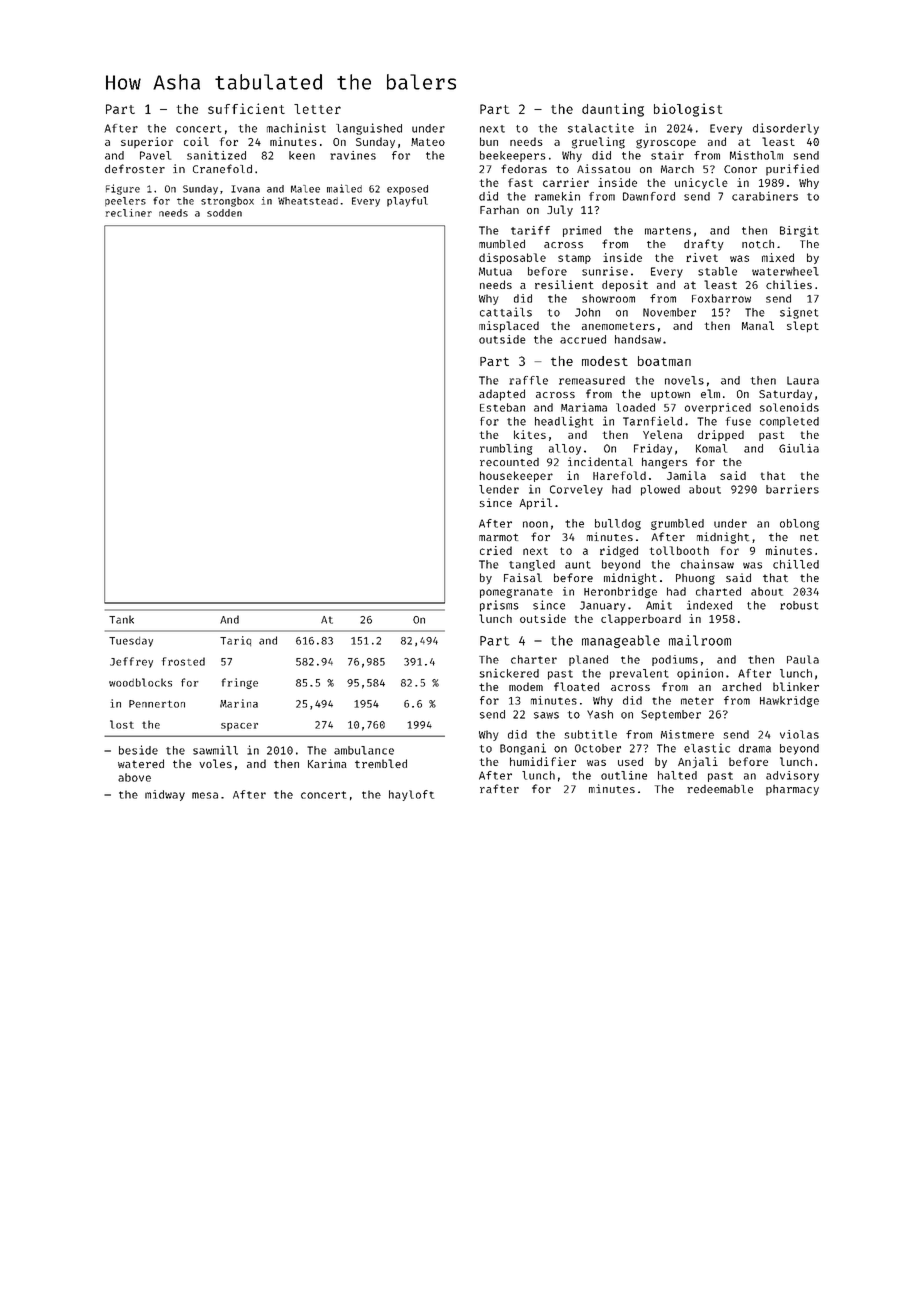 The width and height of the document is (924, 1308). What do you see at coordinates (138, 750) in the document?
I see `beside` at bounding box center [138, 750].
